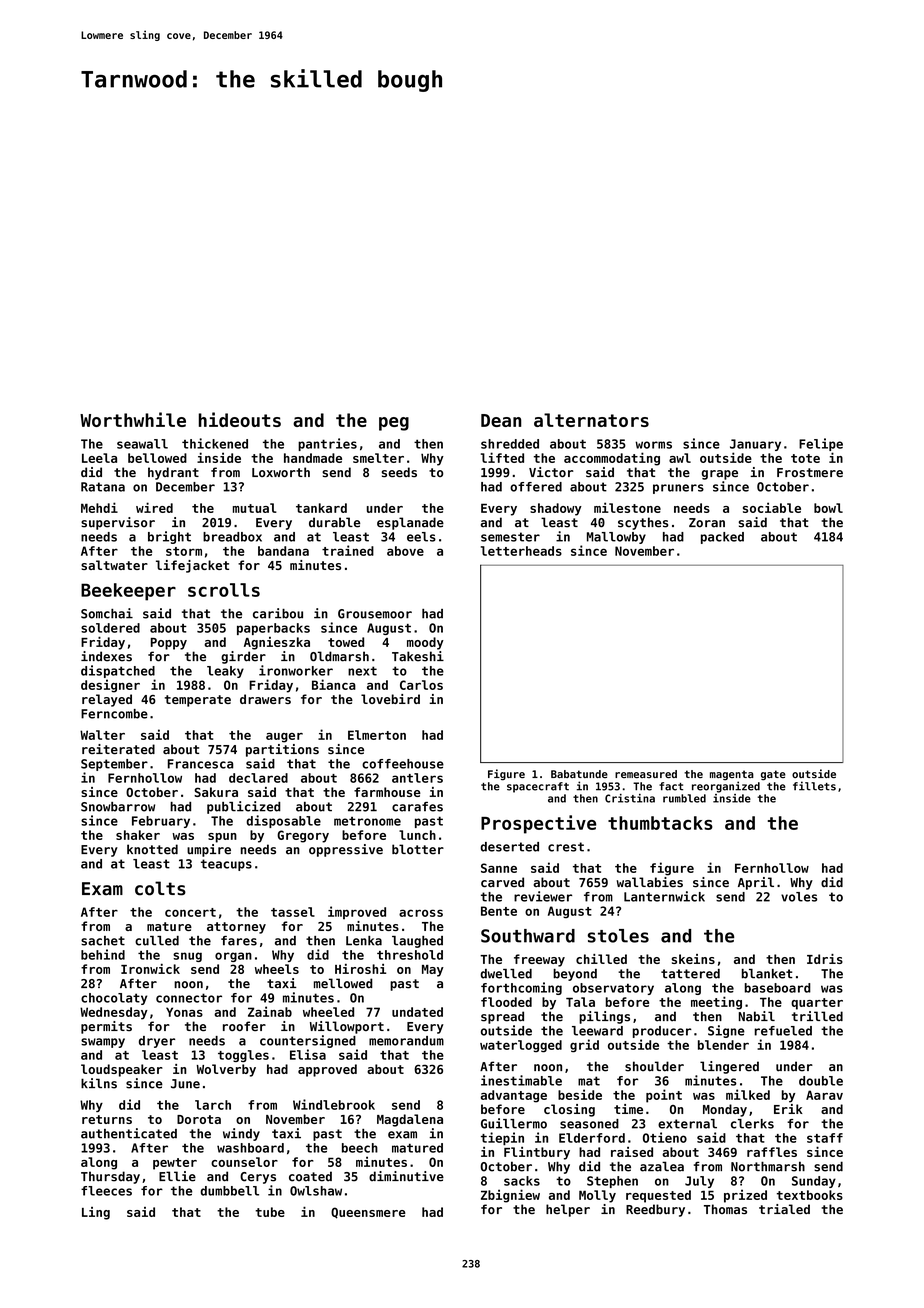 The width and height of the screenshot is (924, 1308). What do you see at coordinates (154, 507) in the screenshot?
I see `wired` at bounding box center [154, 507].
